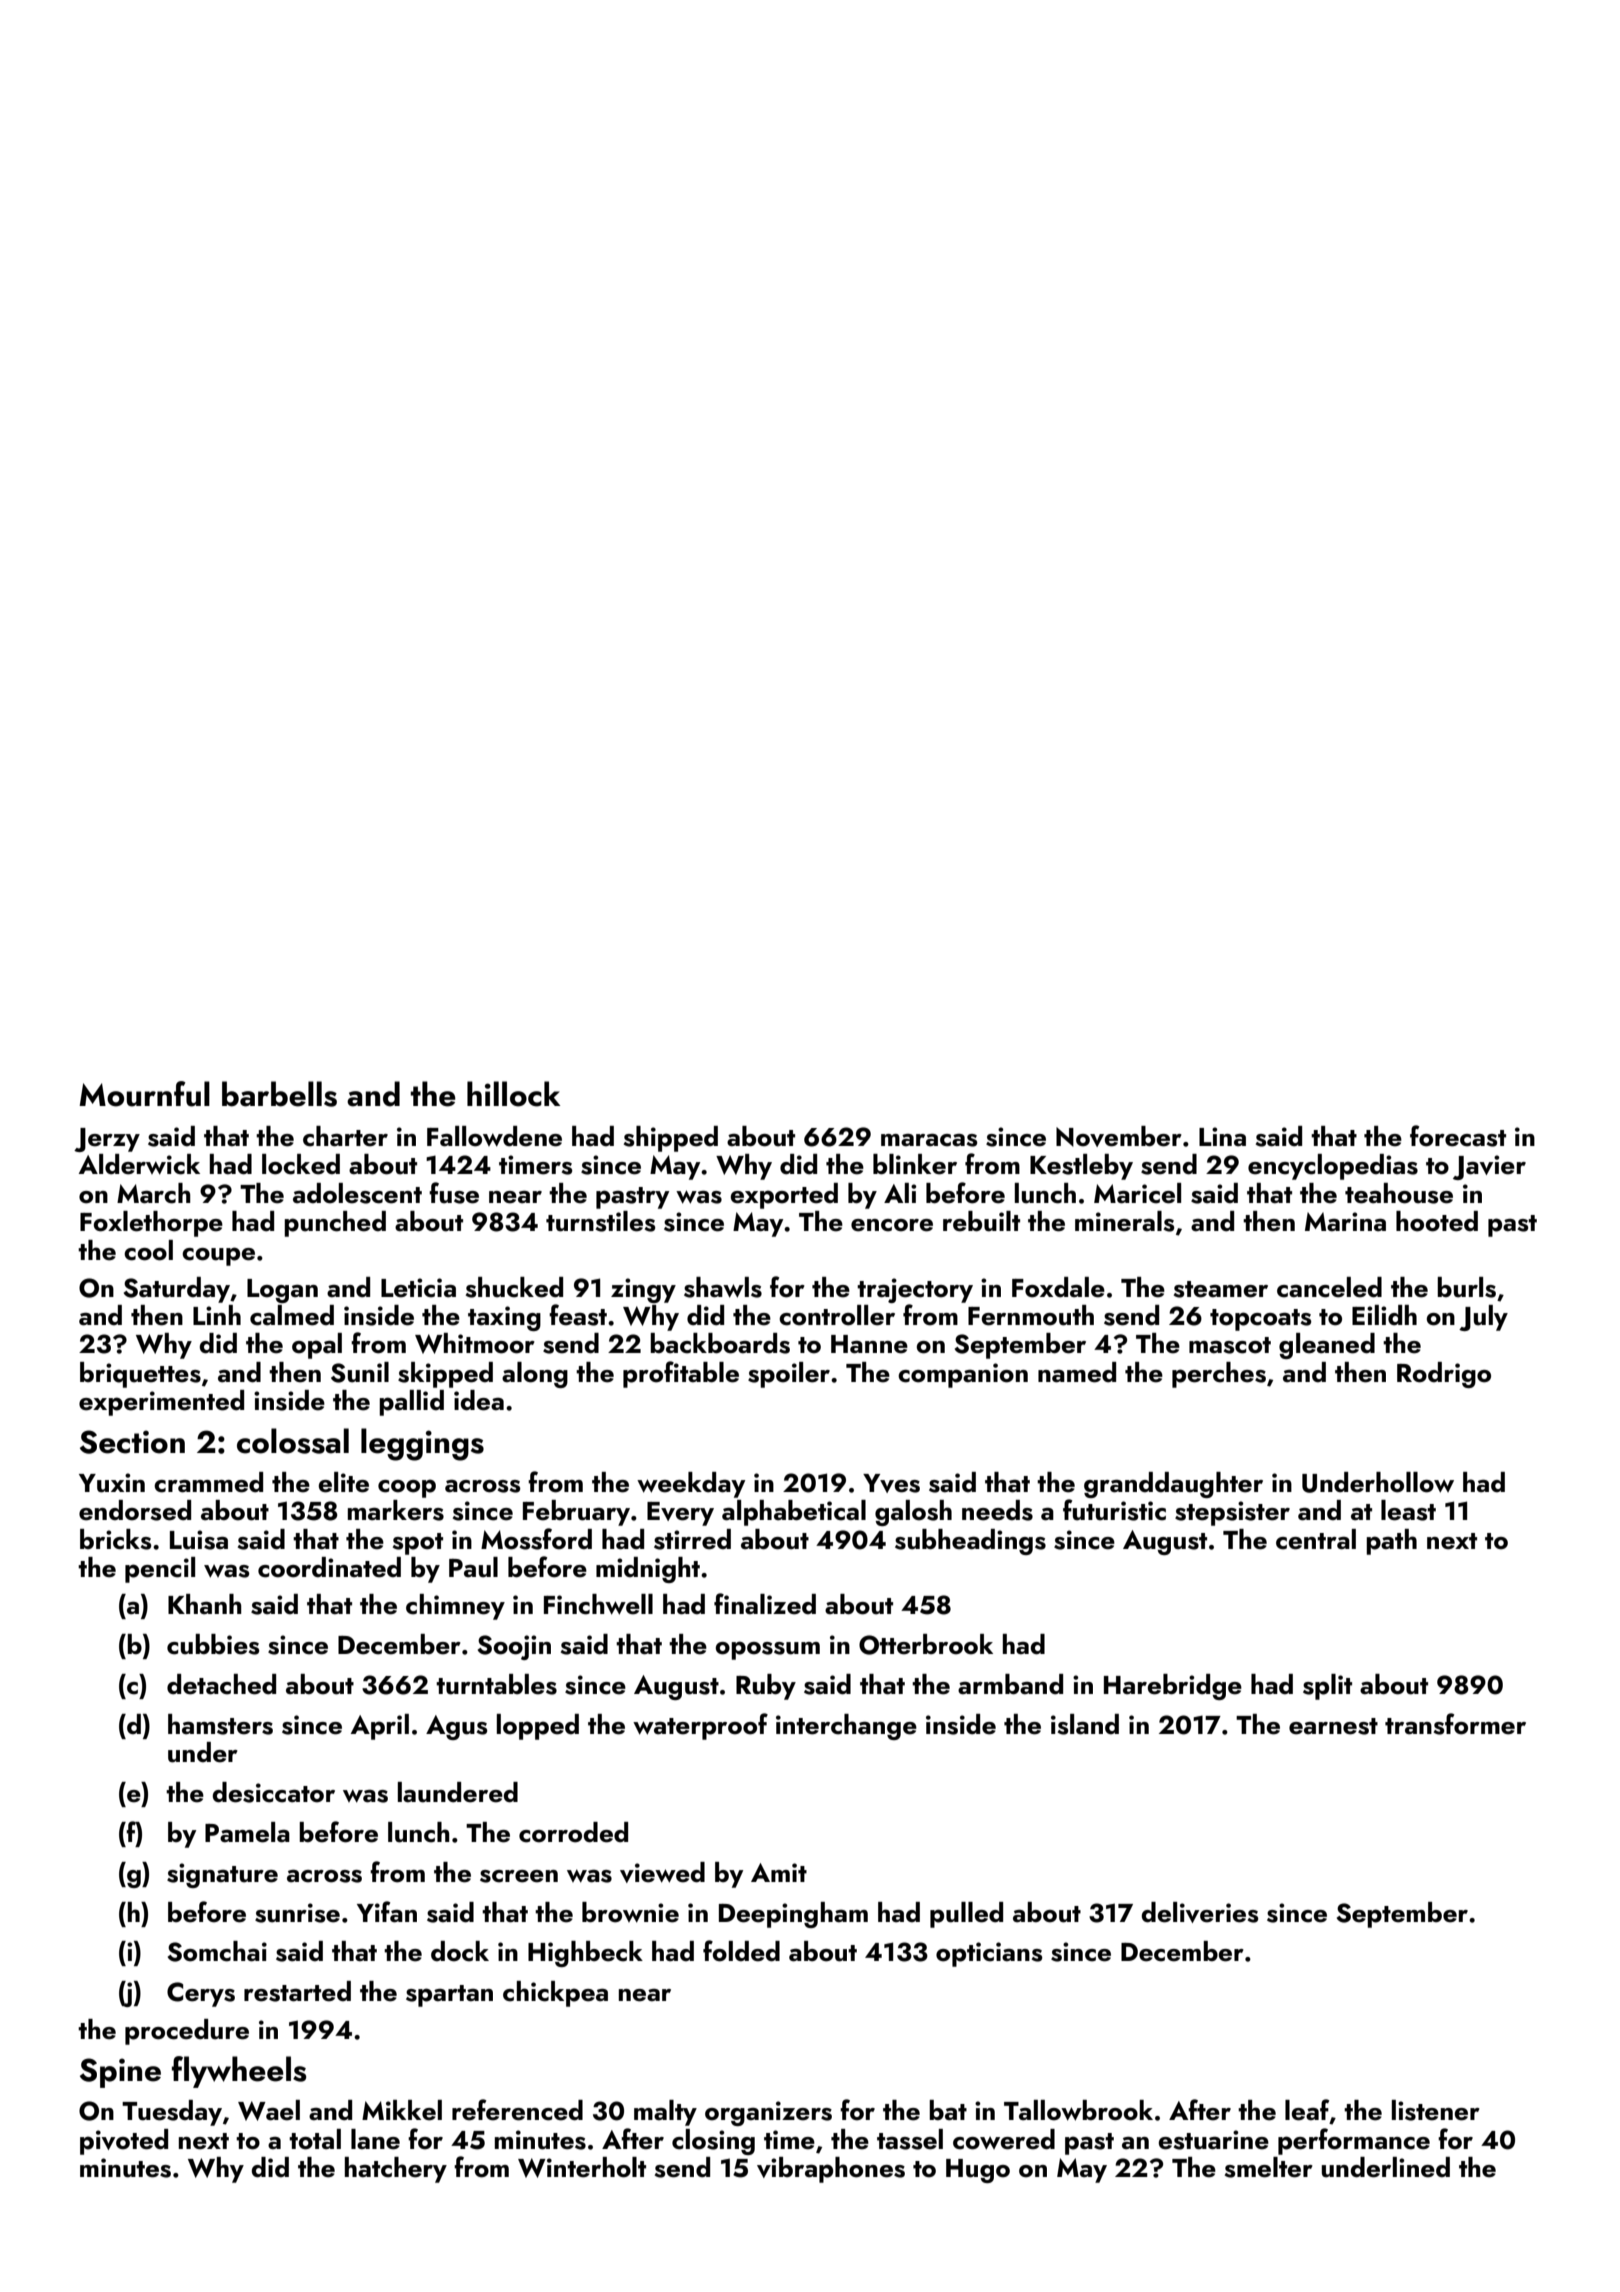 This screenshot has height=2292, width=1620. What do you see at coordinates (177, 1290) in the screenshot?
I see `Saturday` at bounding box center [177, 1290].
